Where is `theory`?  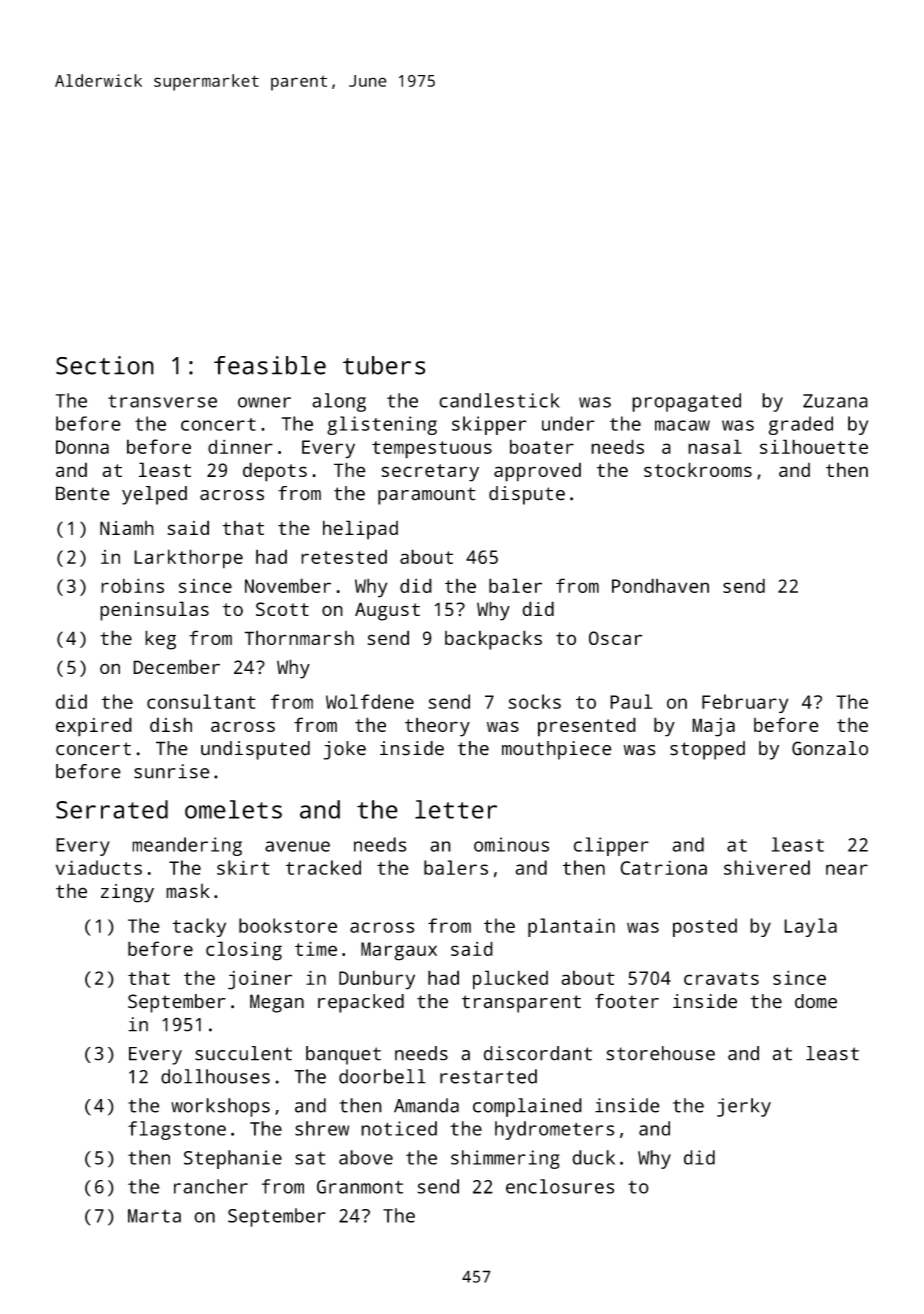
theory is located at coordinates (437, 727).
